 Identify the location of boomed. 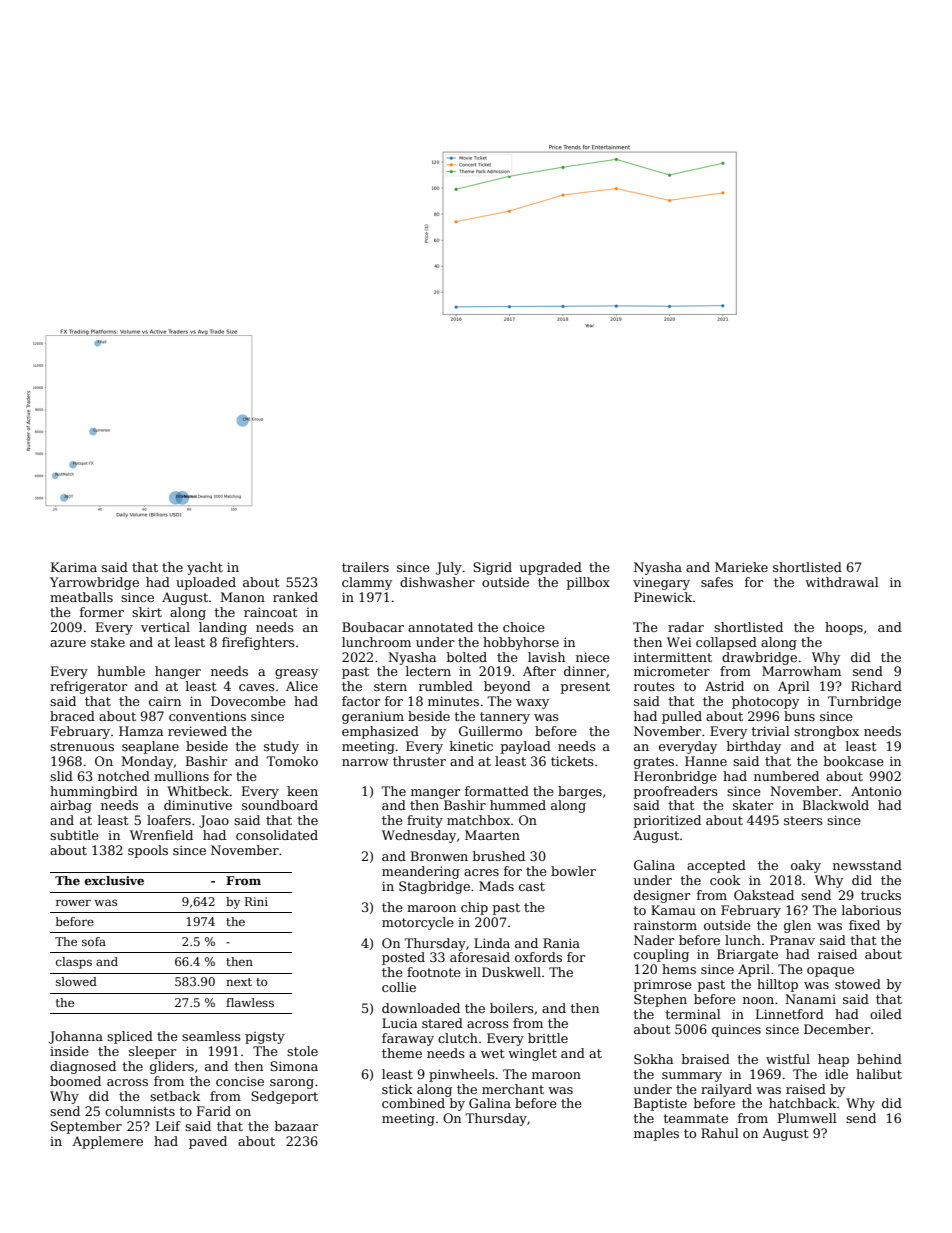
(75, 1081).
